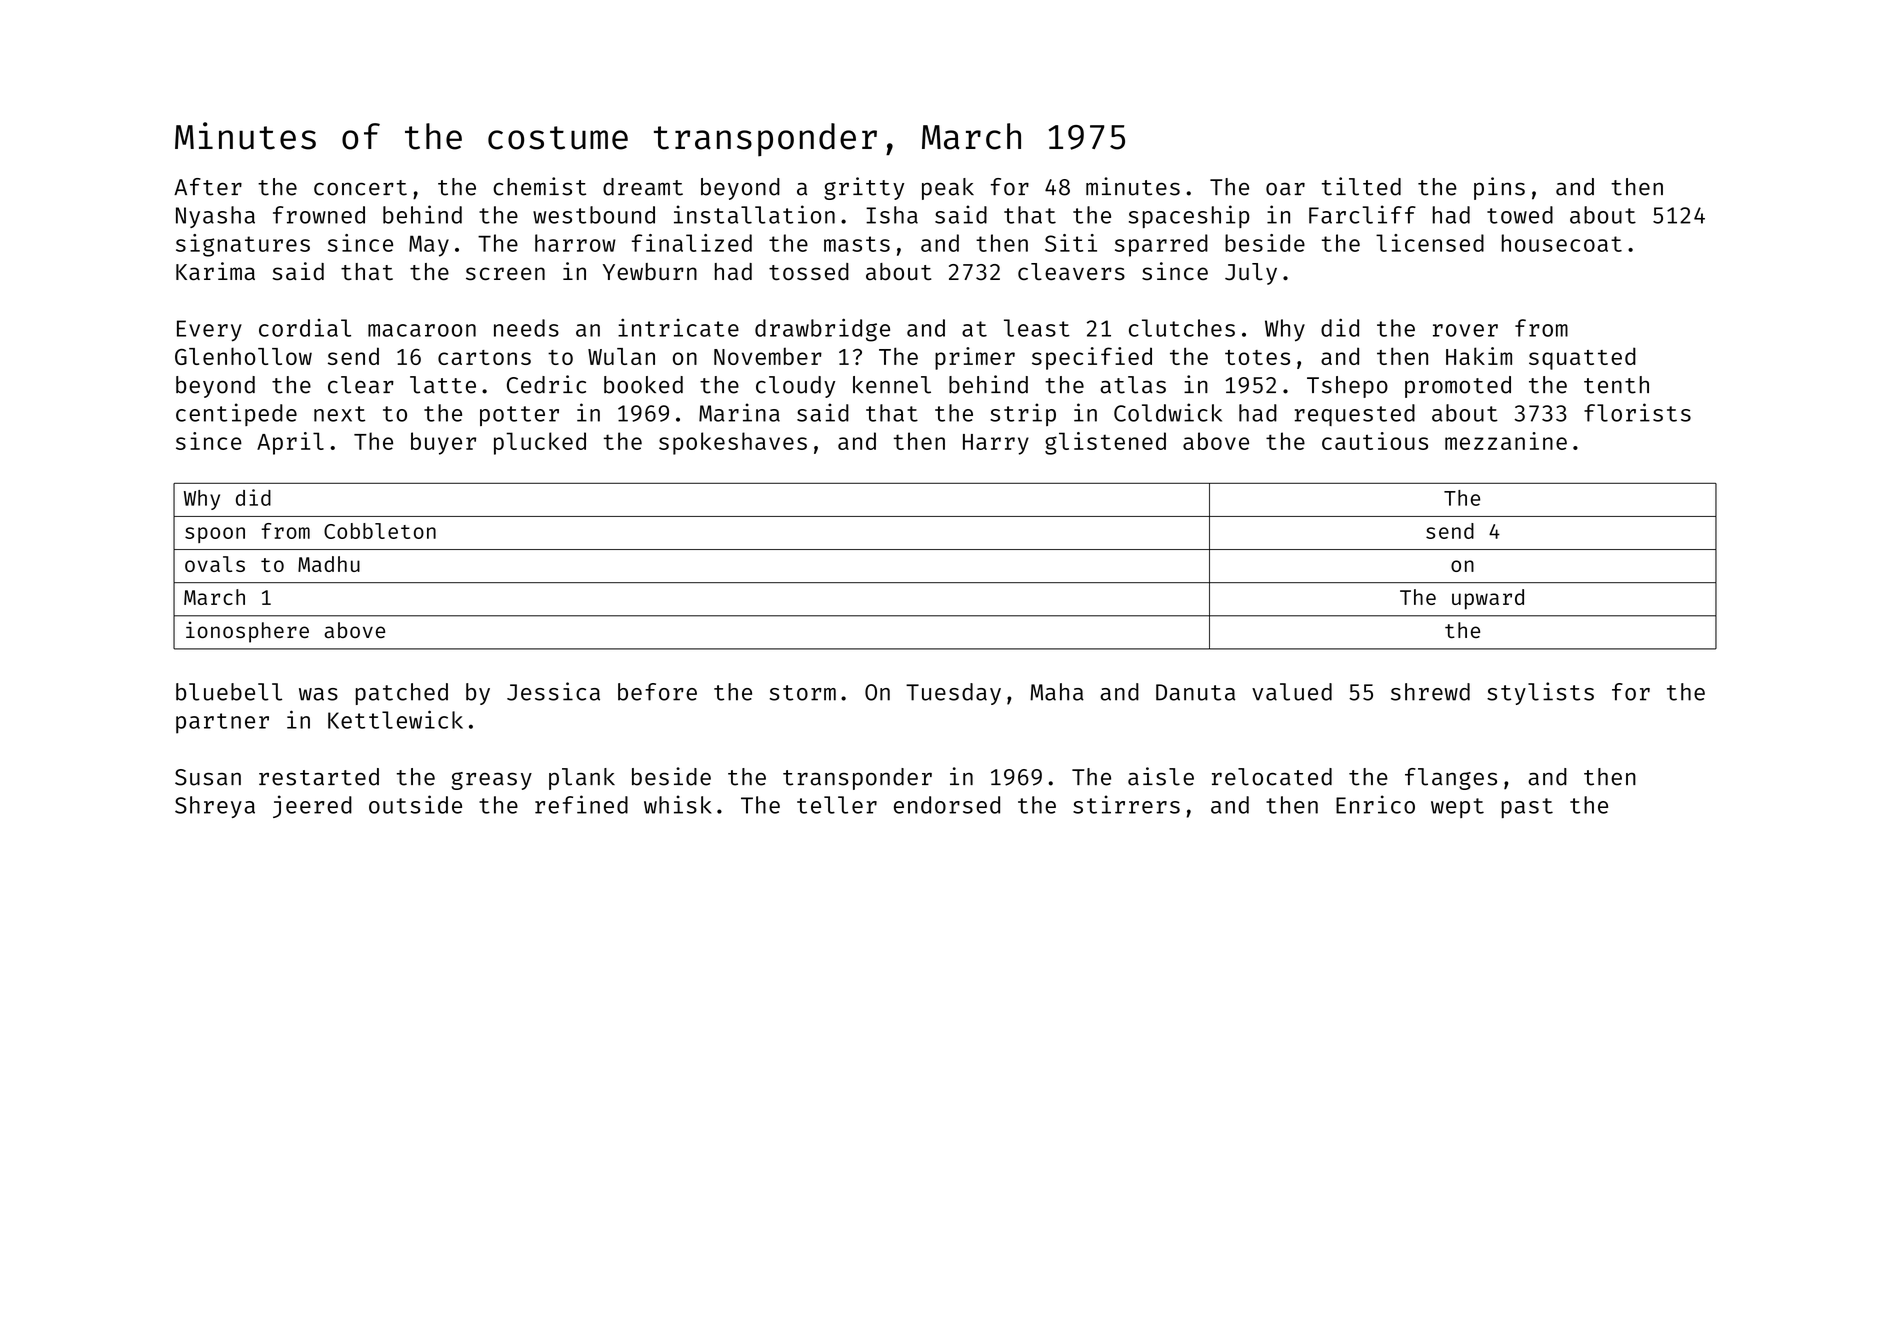  Describe the element at coordinates (305, 328) in the screenshot. I see `cordial` at that location.
